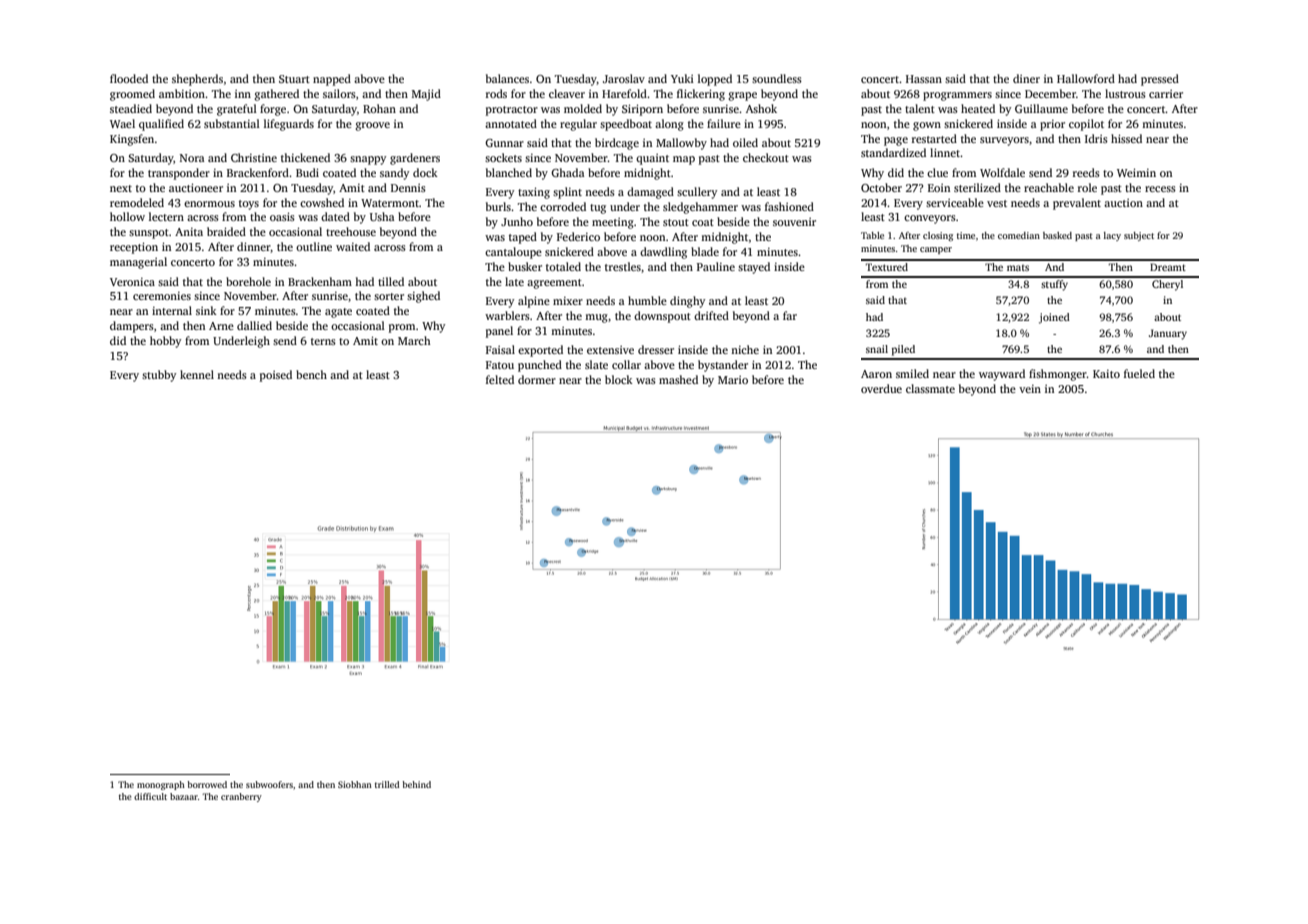 This document has height=924, width=1308. What do you see at coordinates (525, 266) in the document?
I see `busker` at bounding box center [525, 266].
